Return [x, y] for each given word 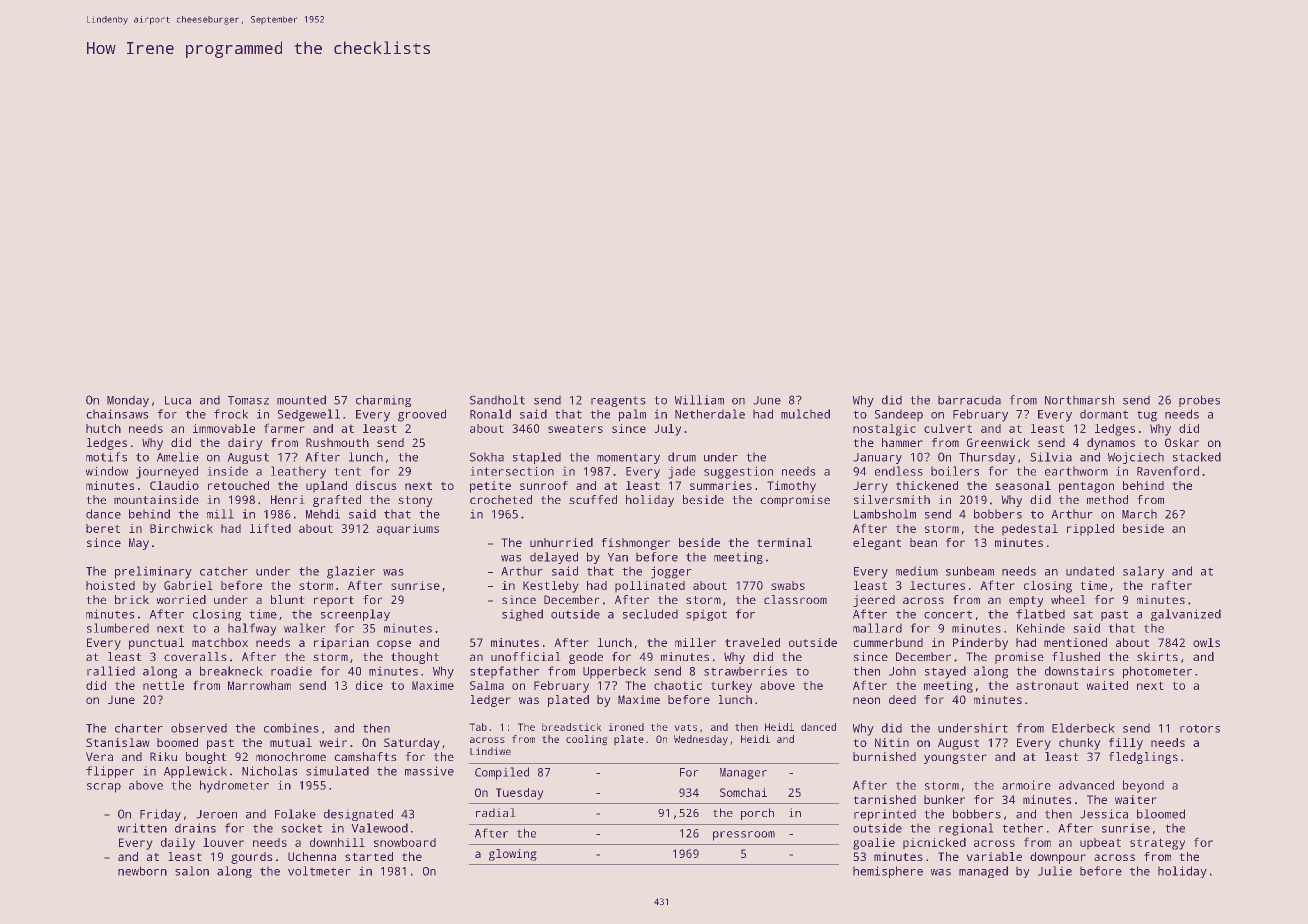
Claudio [174, 485]
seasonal [1023, 485]
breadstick [572, 727]
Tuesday [520, 794]
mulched [805, 414]
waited [1107, 685]
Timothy [791, 487]
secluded [650, 614]
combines [291, 728]
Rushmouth [337, 442]
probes [1199, 401]
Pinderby [980, 644]
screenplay [355, 615]
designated [358, 815]
